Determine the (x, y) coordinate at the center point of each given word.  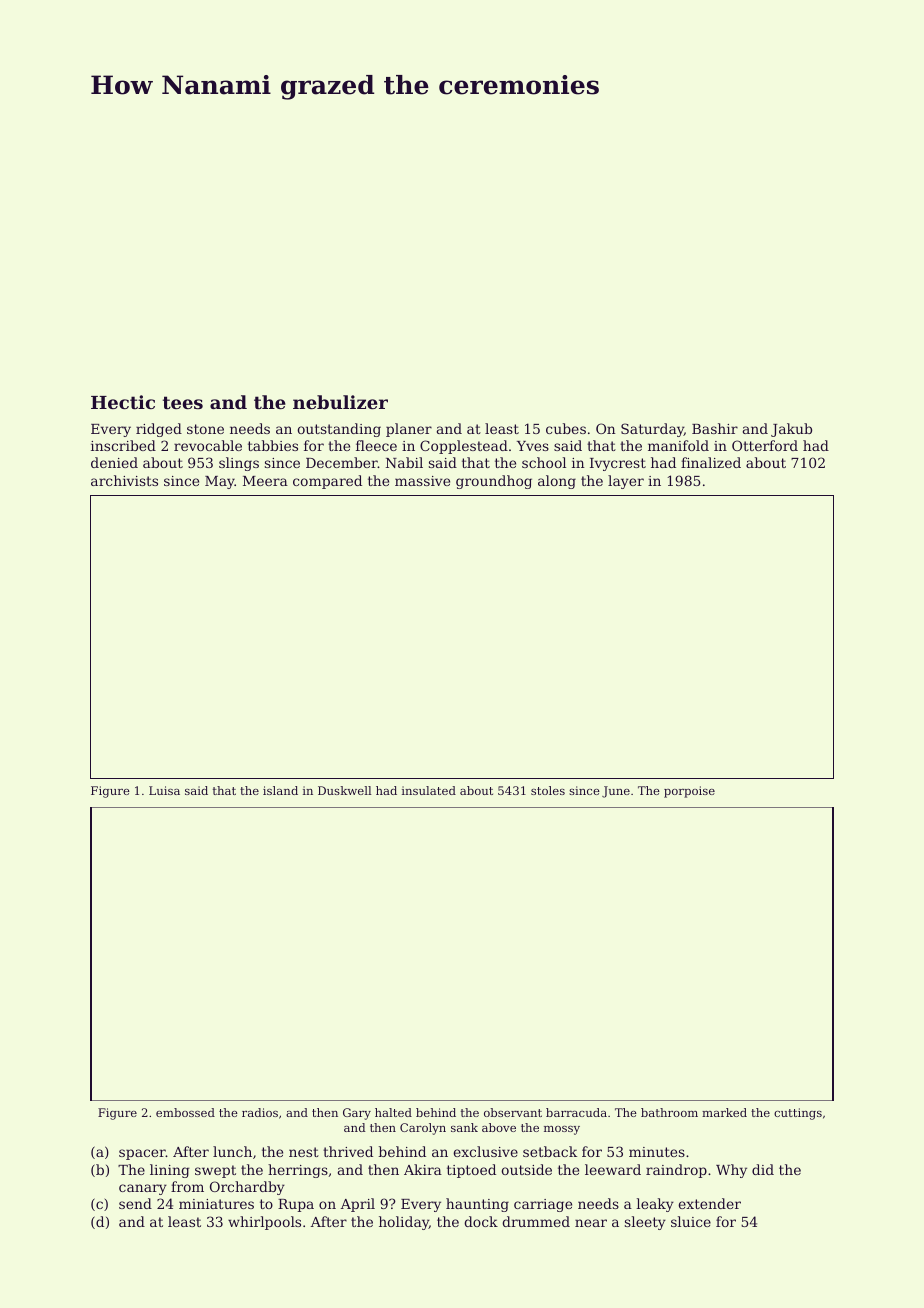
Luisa (164, 790)
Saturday (652, 430)
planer (409, 430)
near (591, 1223)
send (135, 1203)
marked (724, 1112)
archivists (124, 480)
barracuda (576, 1112)
